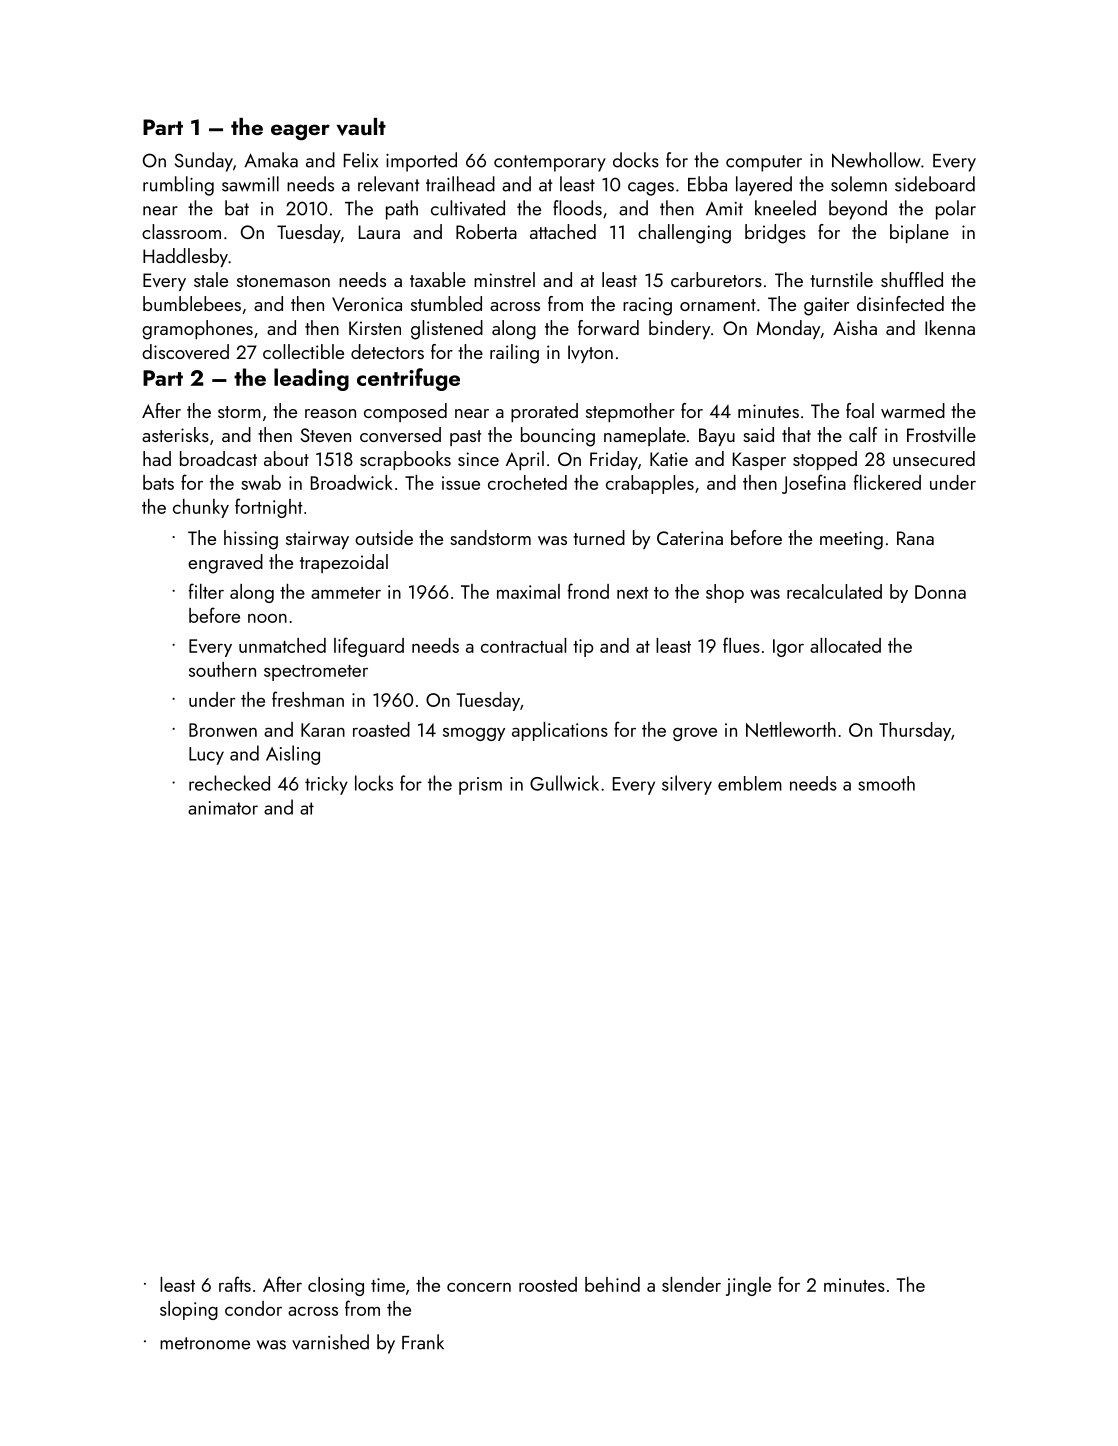  I want to click on prism, so click(480, 786).
